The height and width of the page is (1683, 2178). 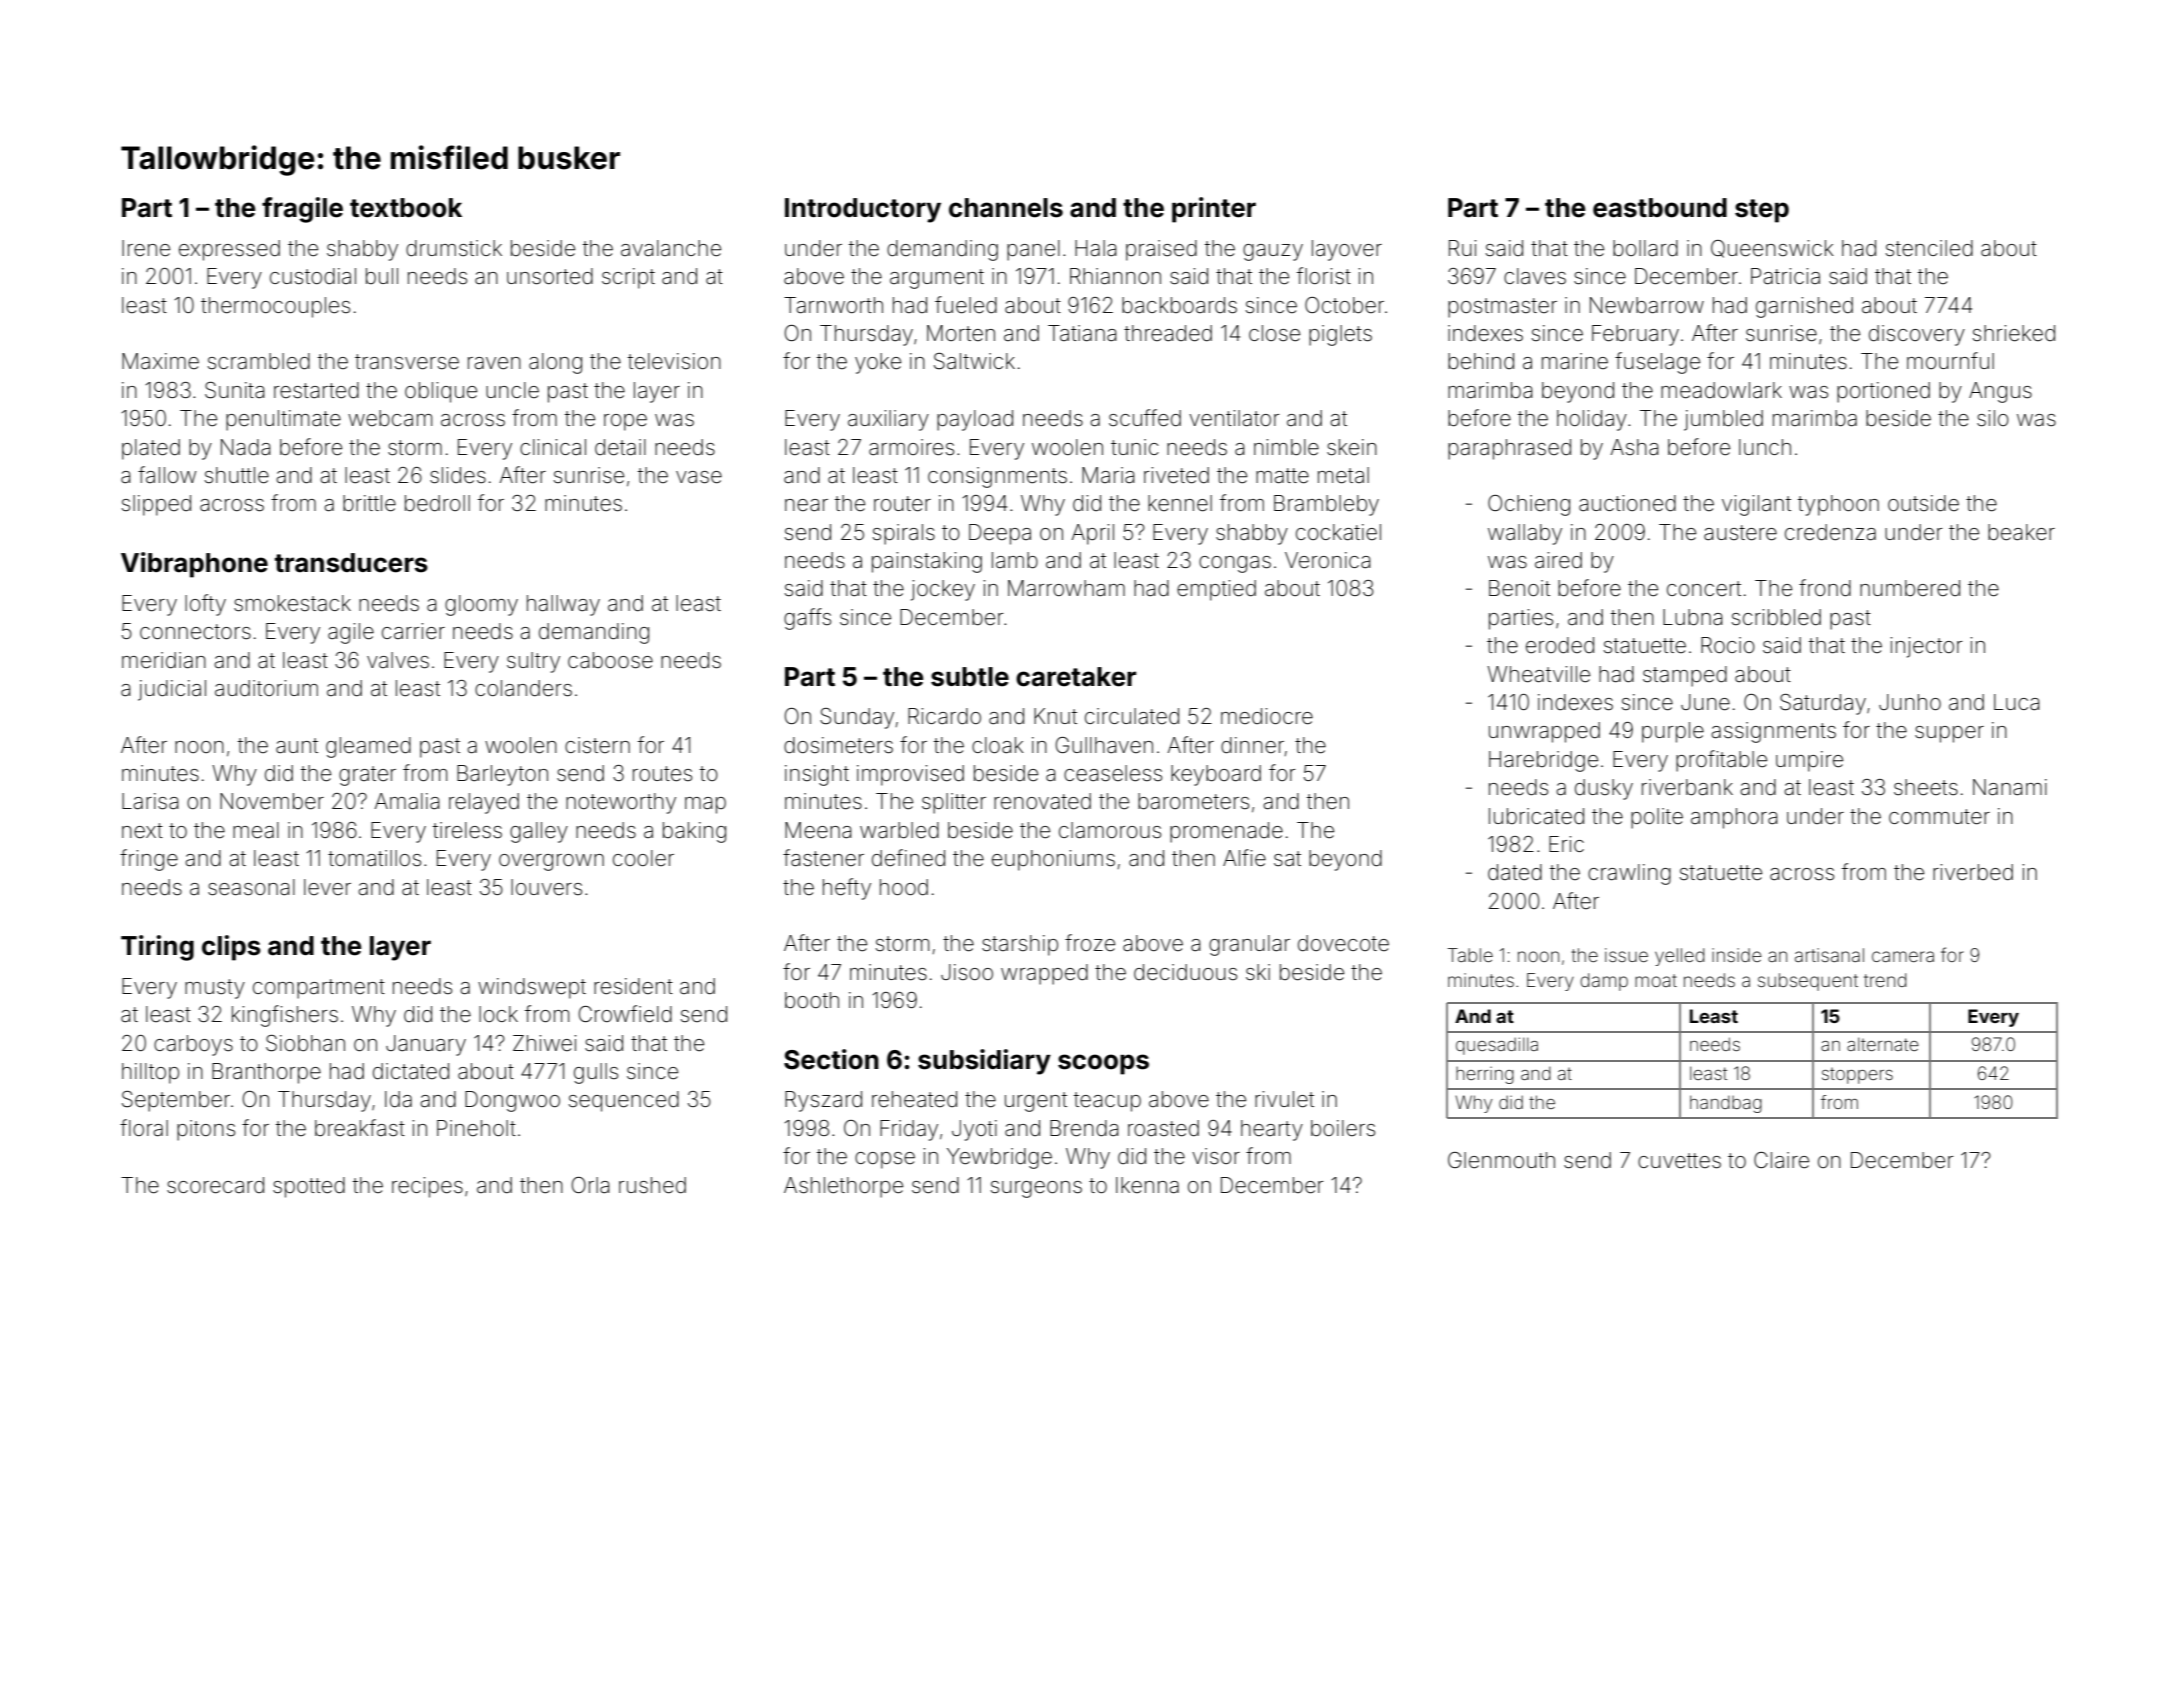 I want to click on stenciled, so click(x=1929, y=248).
